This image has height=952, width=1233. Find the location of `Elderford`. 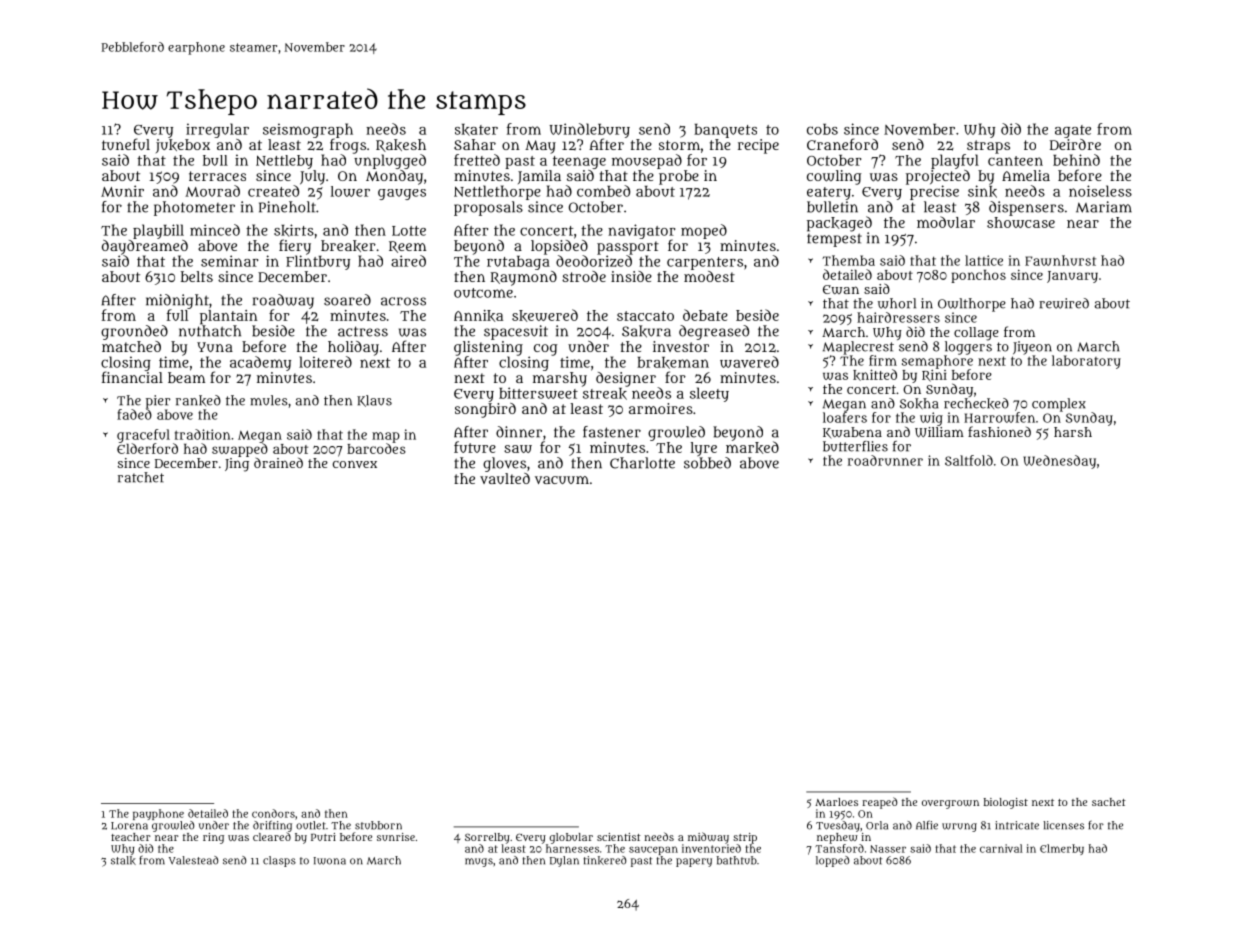

Elderford is located at coordinates (147, 448).
